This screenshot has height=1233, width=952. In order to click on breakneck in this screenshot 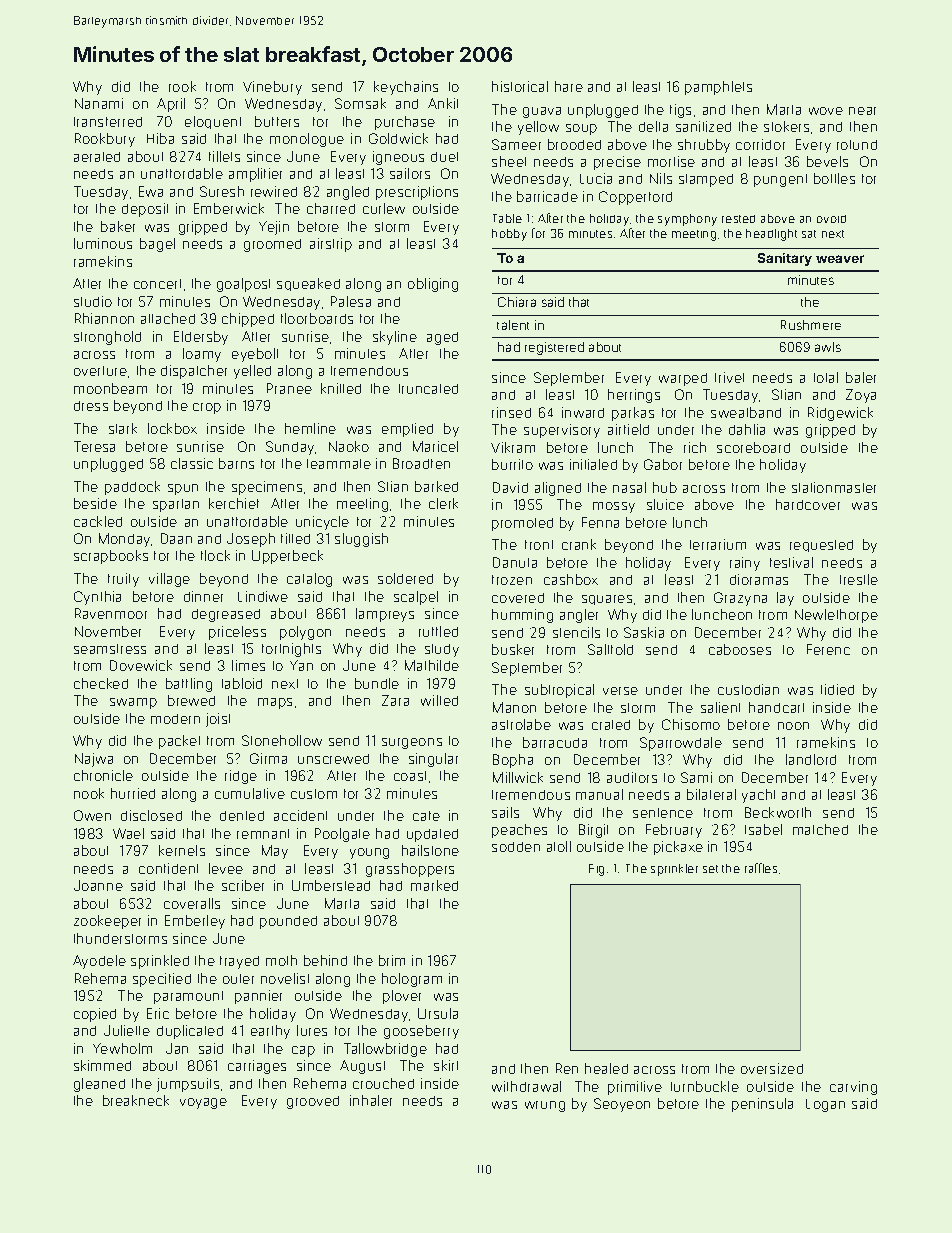, I will do `click(136, 1100)`.
